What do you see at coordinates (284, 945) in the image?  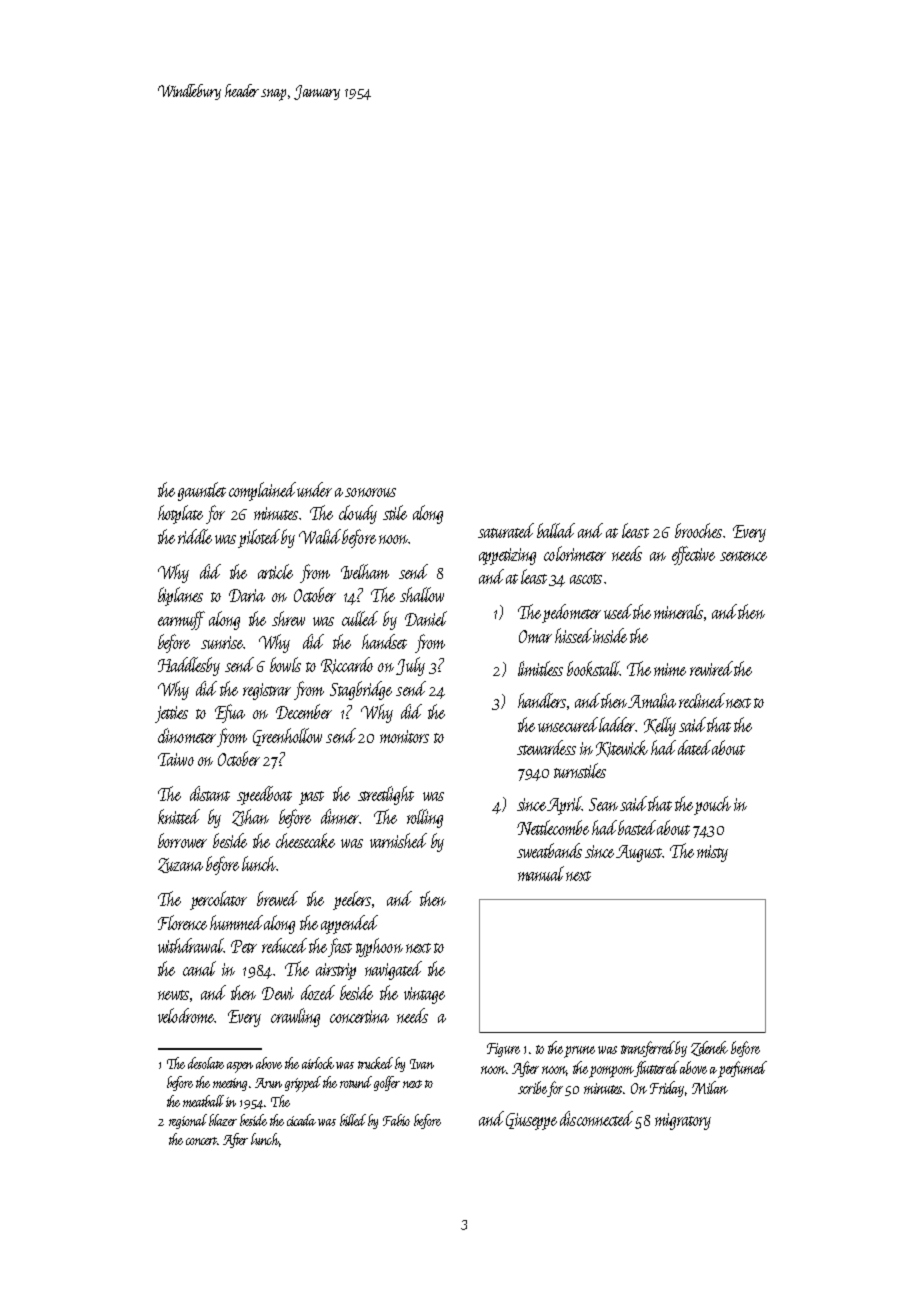 I see `reduced` at bounding box center [284, 945].
